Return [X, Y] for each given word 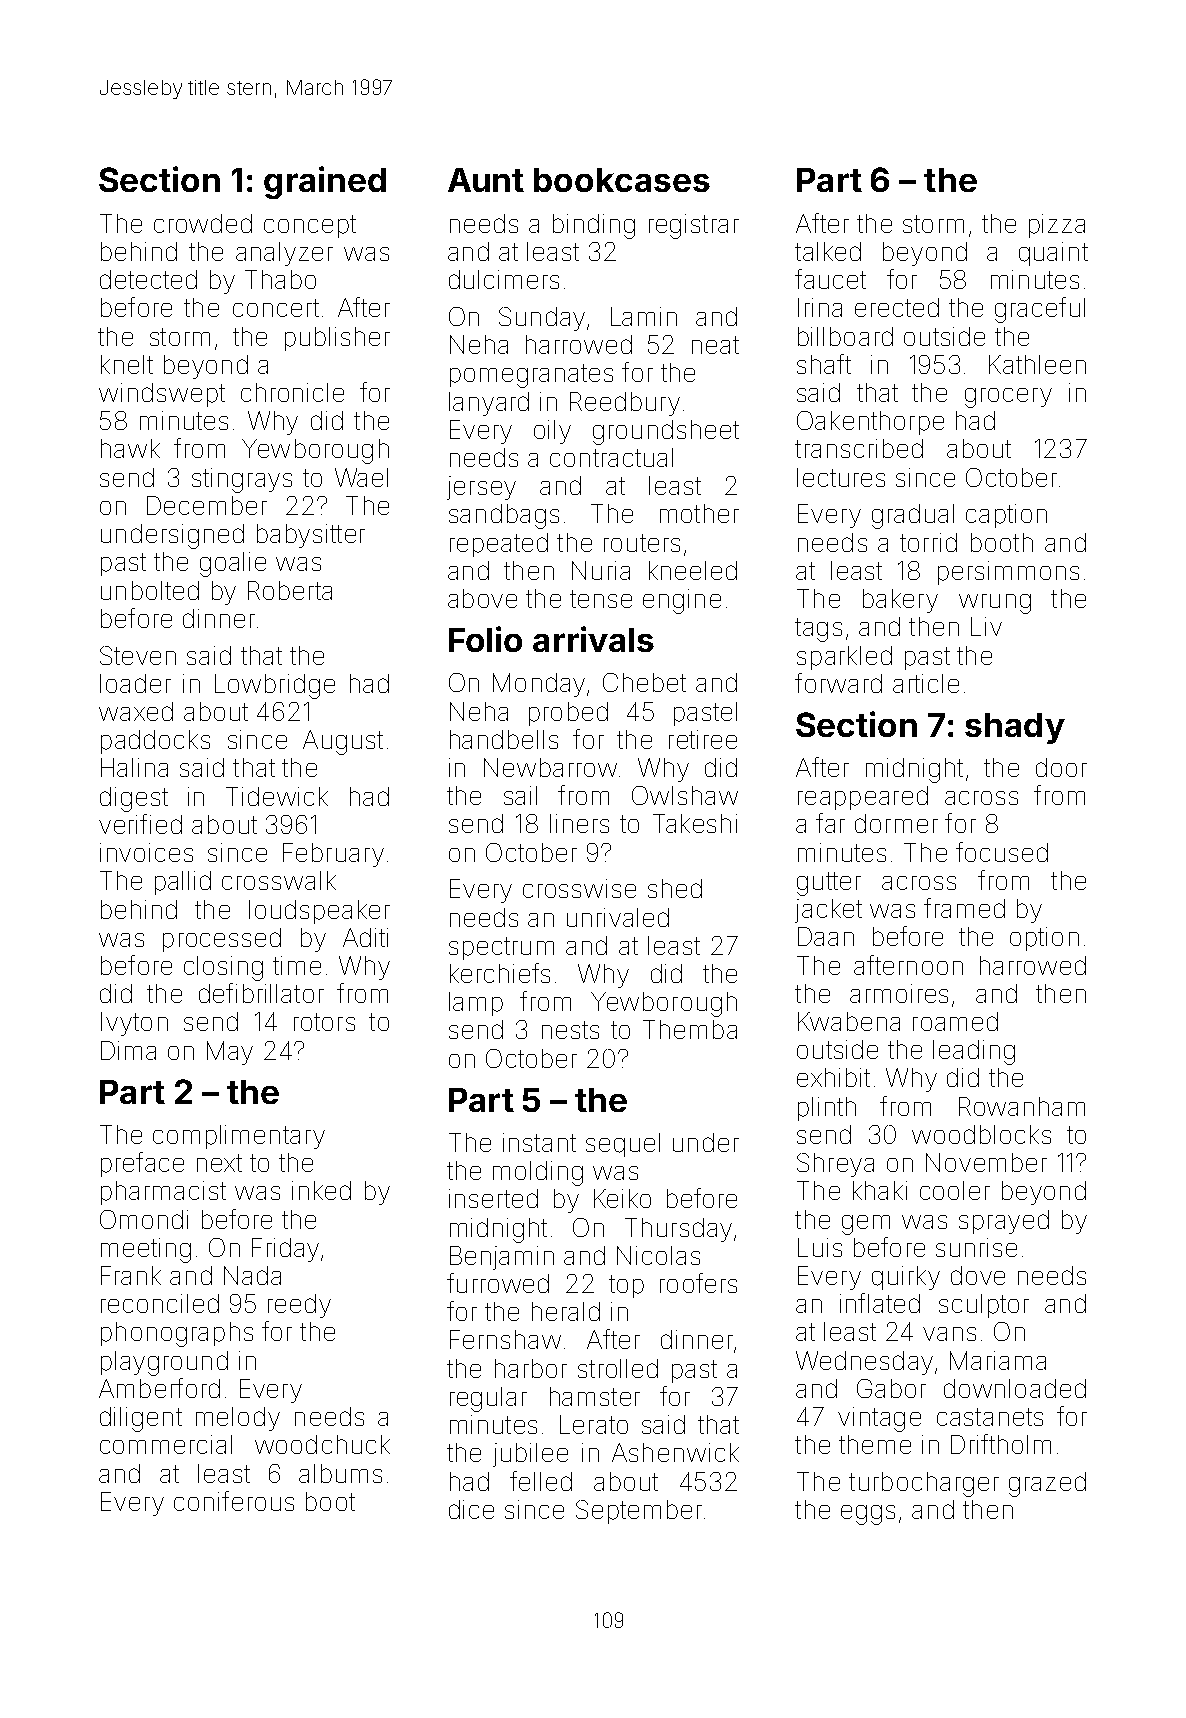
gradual [913, 516]
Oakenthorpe [870, 423]
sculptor [984, 1306]
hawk [130, 448]
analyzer [284, 254]
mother [699, 513]
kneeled [693, 570]
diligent [141, 1419]
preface [142, 1164]
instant [539, 1142]
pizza [1057, 226]
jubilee [530, 1455]
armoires [899, 993]
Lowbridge [275, 686]
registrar [694, 226]
